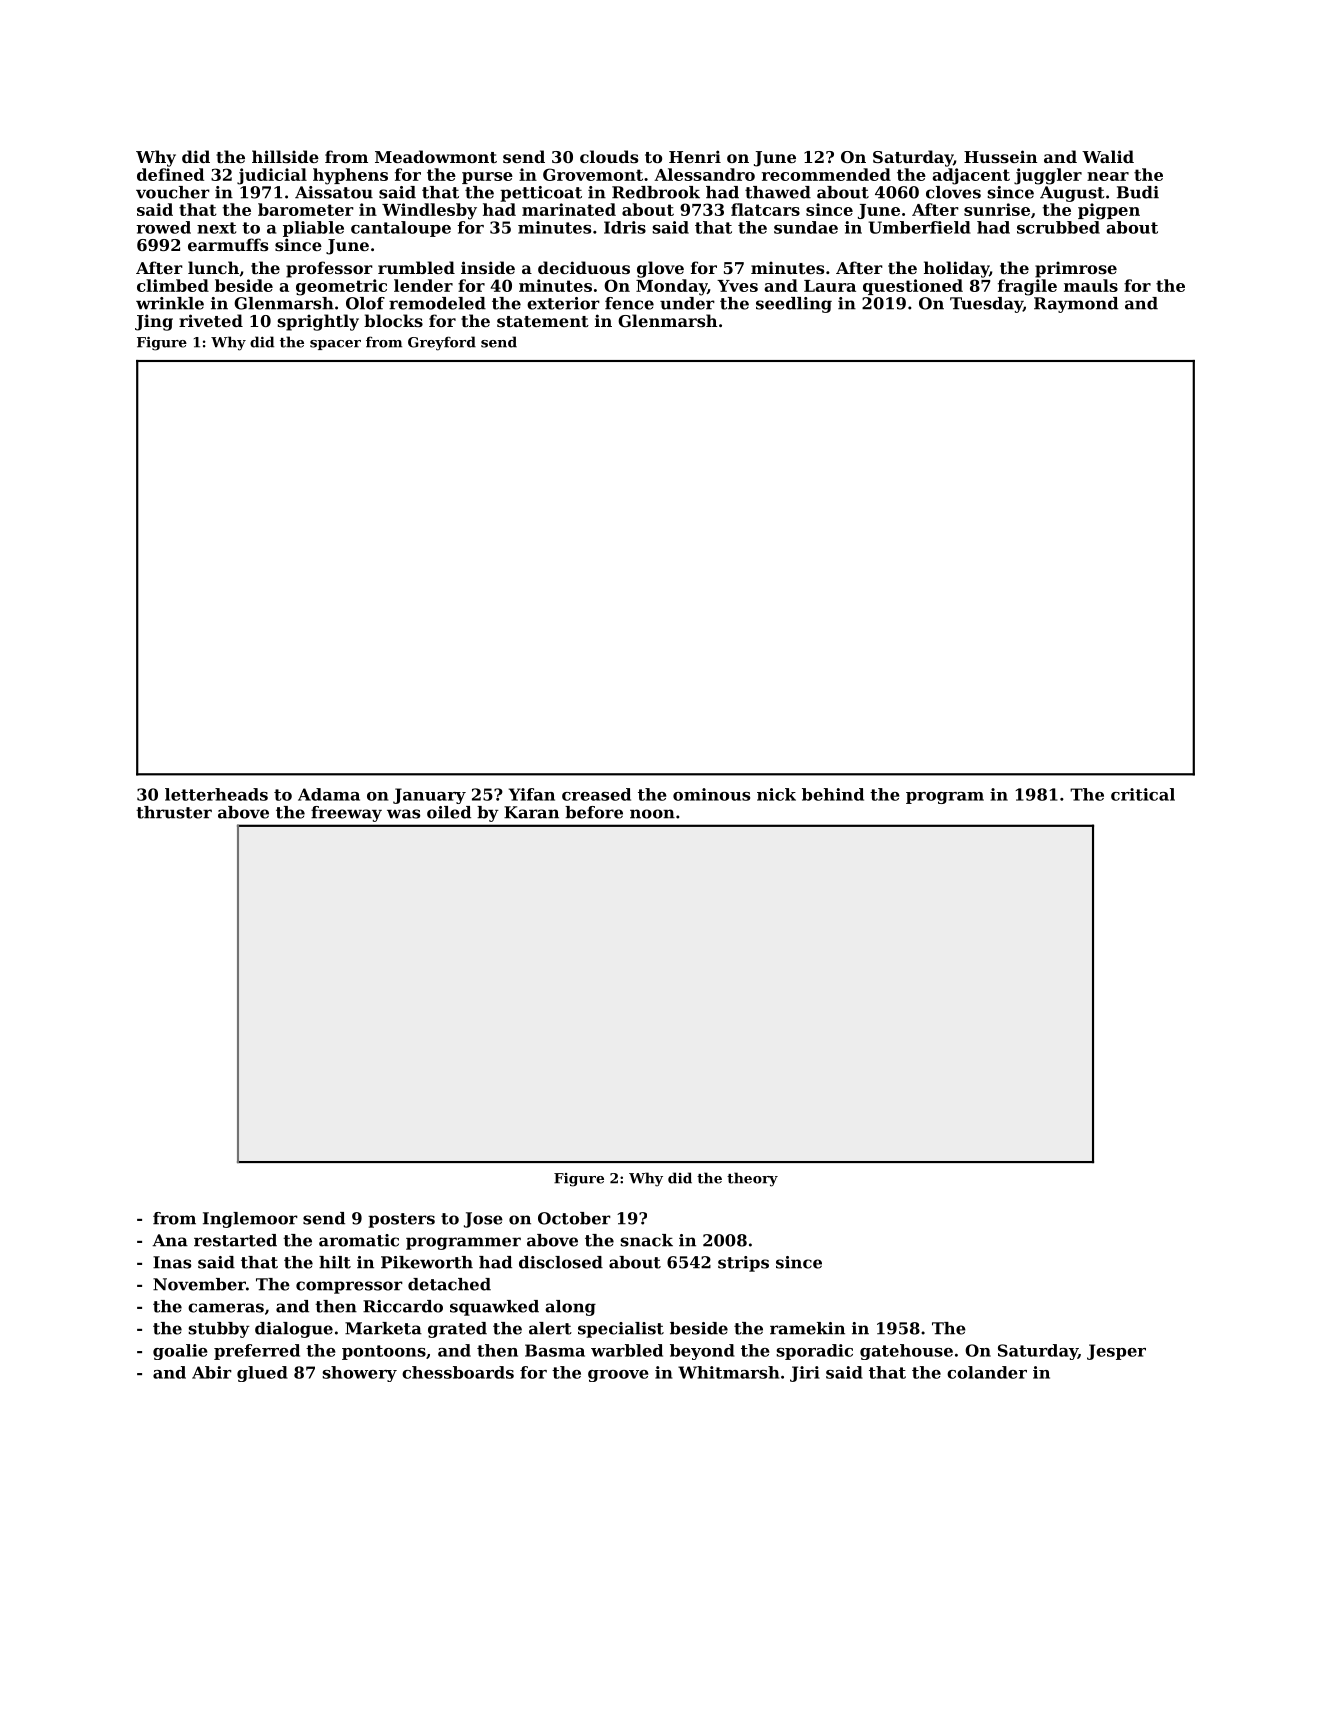 The image size is (1331, 1723). What do you see at coordinates (743, 1264) in the screenshot?
I see `strips` at bounding box center [743, 1264].
